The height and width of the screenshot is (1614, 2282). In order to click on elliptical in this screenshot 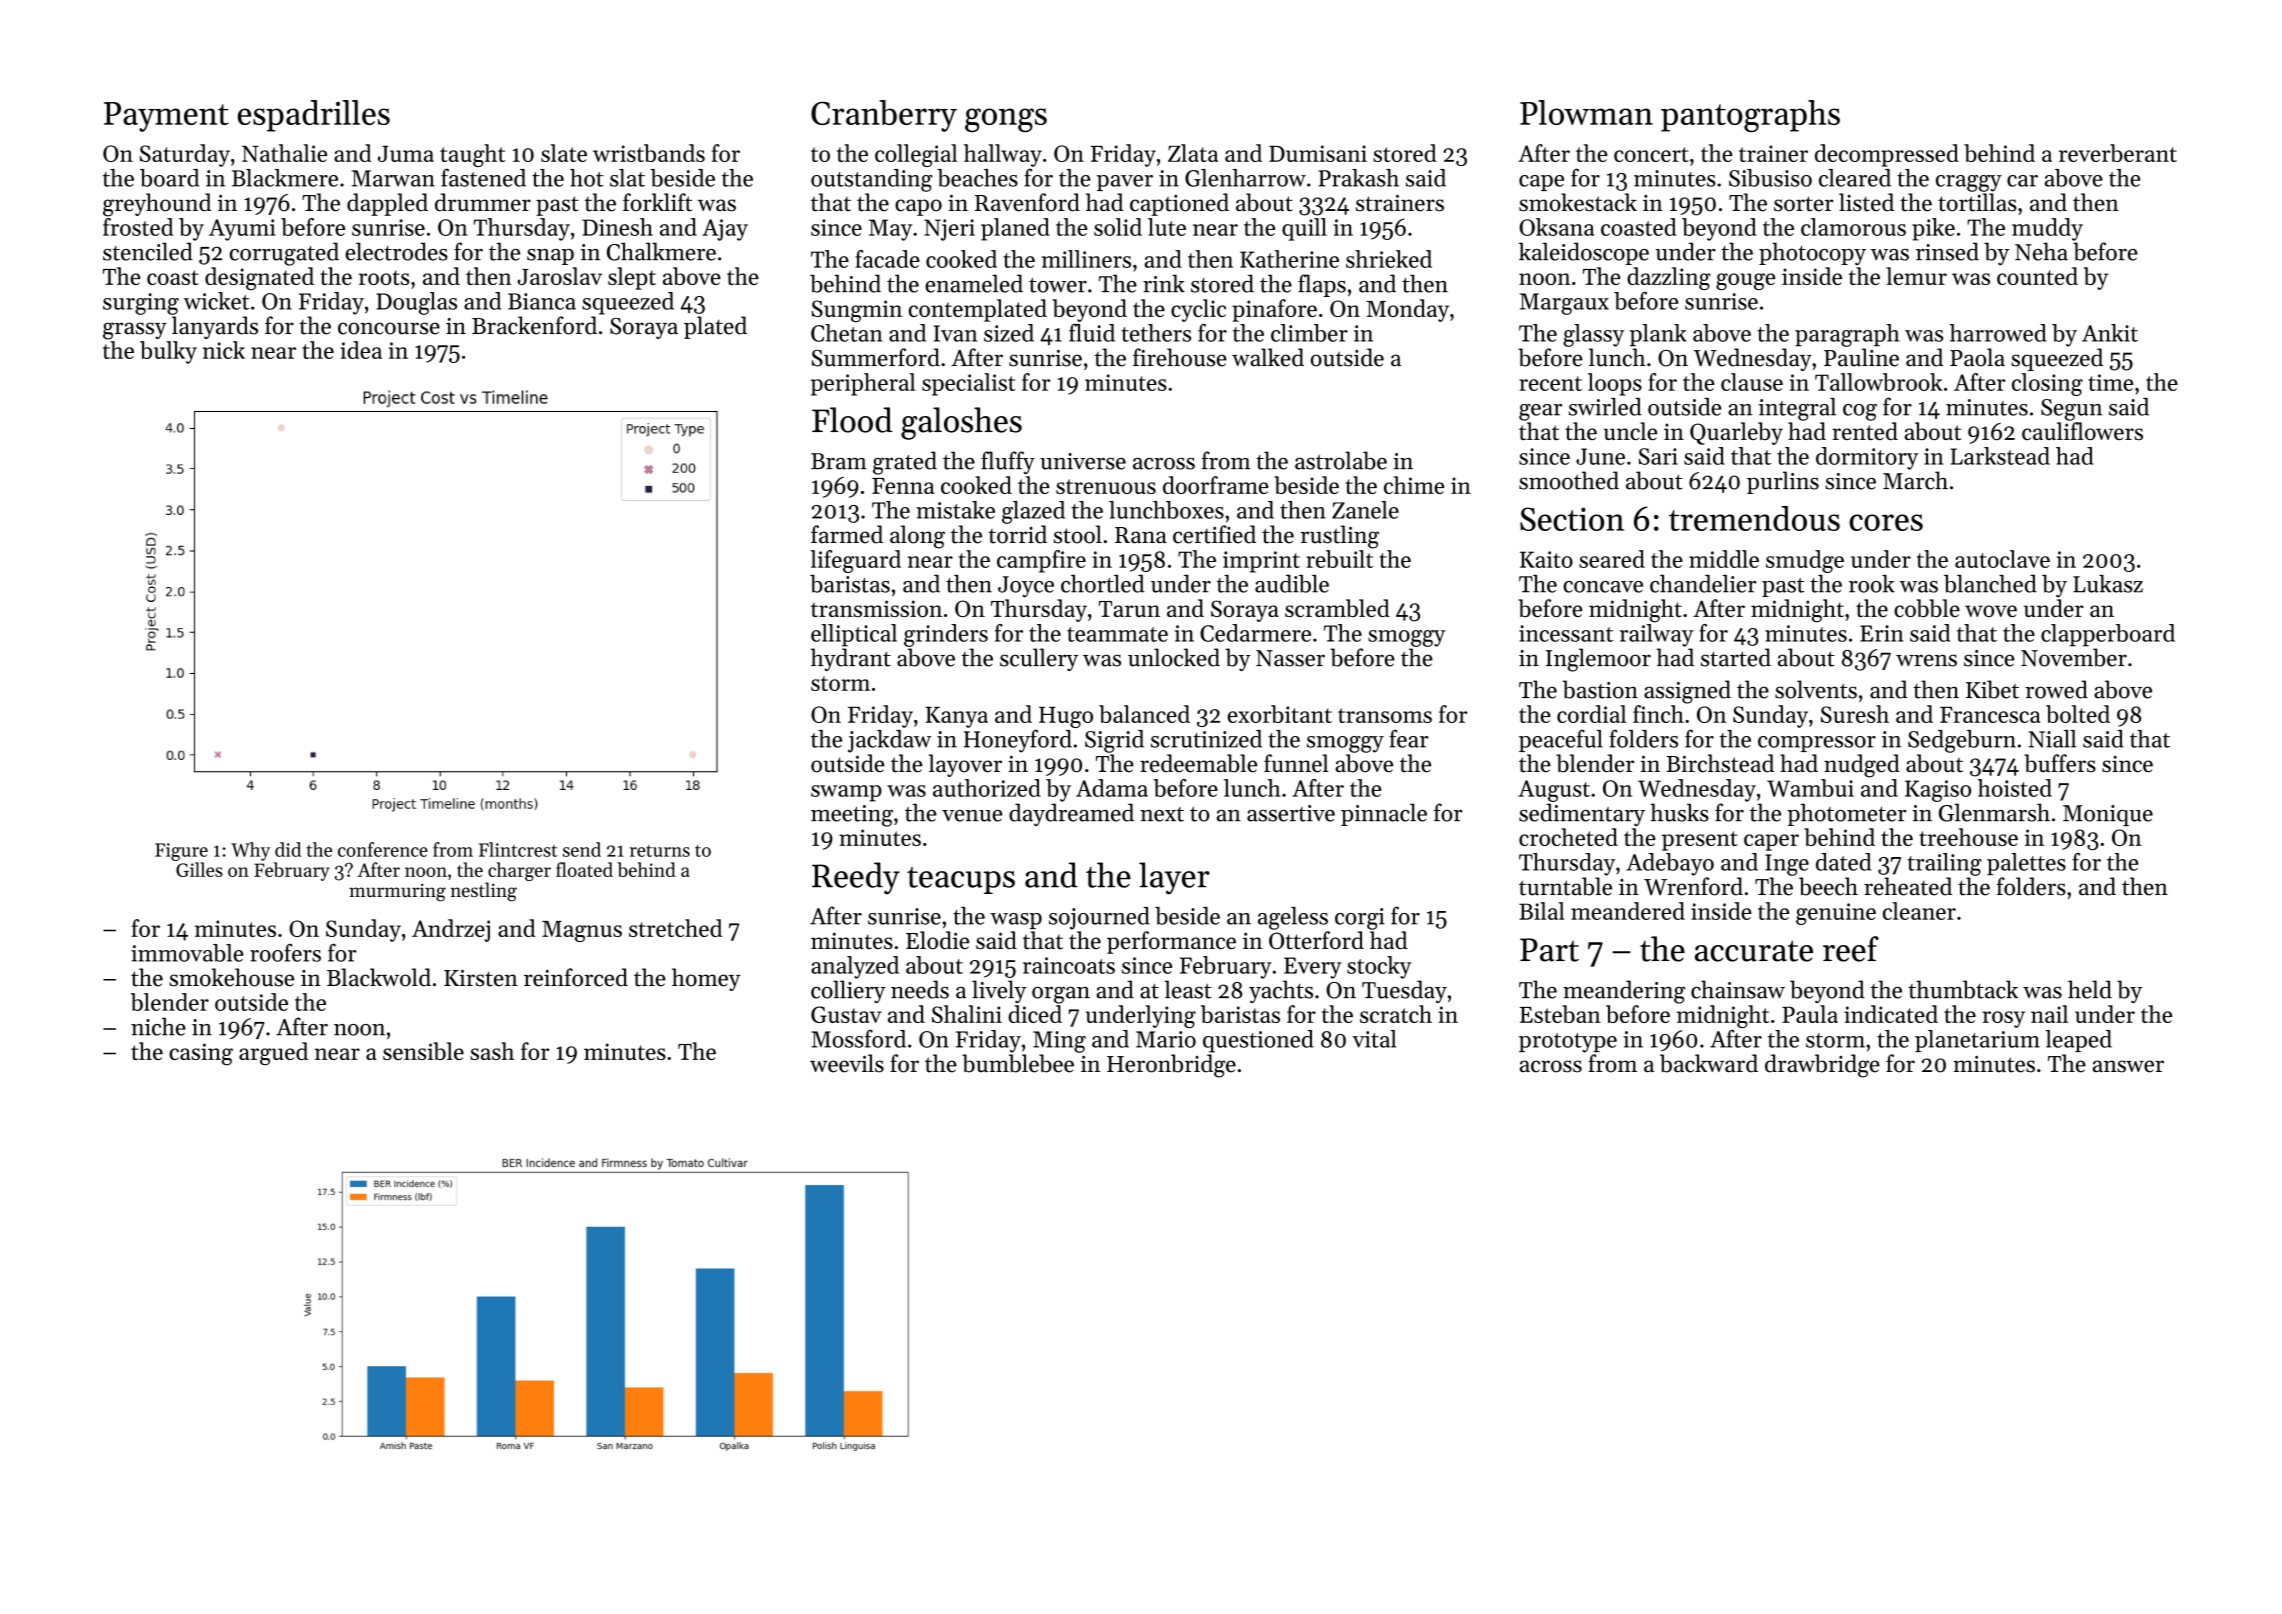, I will do `click(854, 635)`.
